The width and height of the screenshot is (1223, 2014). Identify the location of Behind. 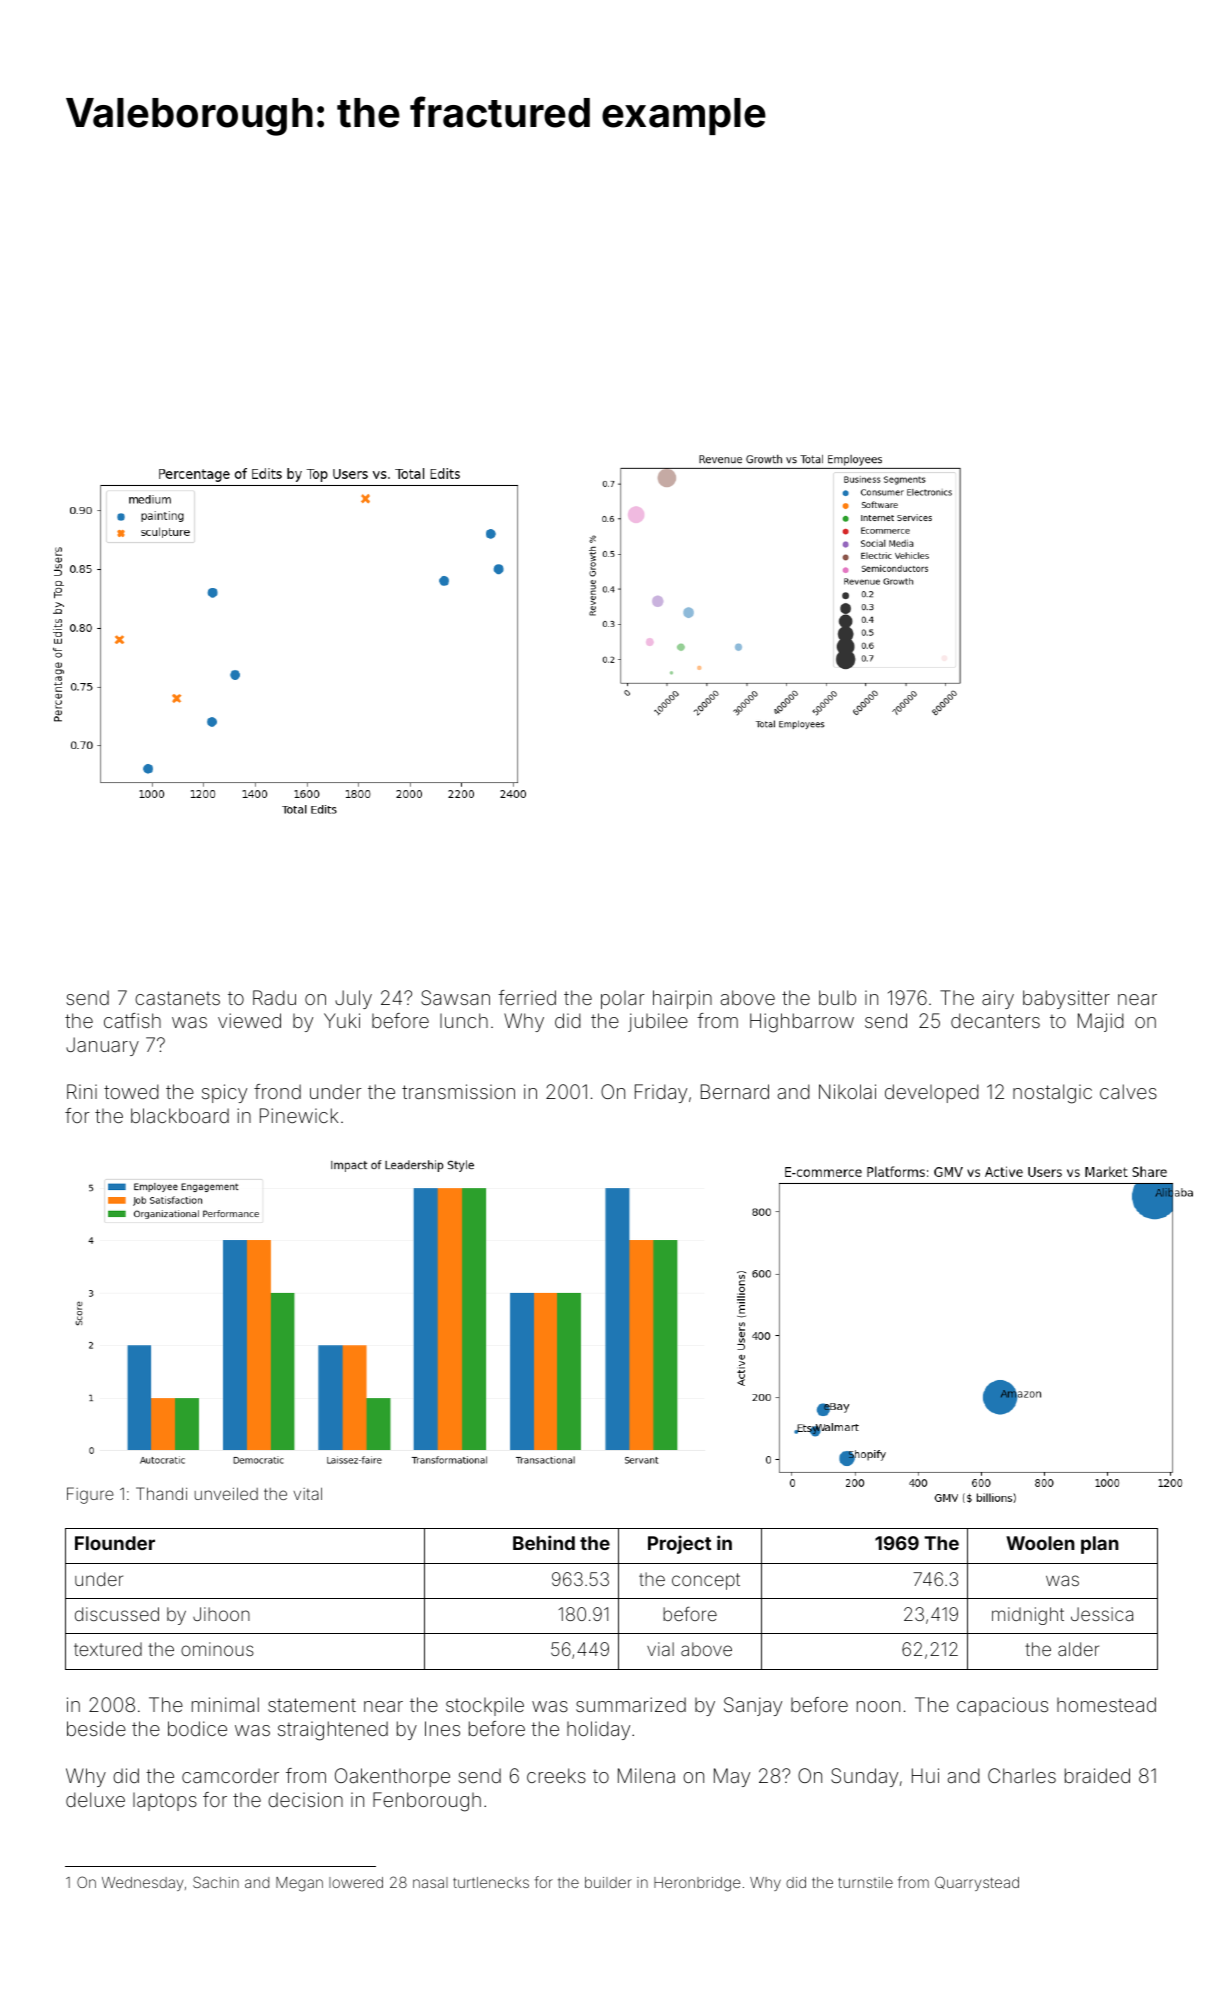
(544, 1542).
